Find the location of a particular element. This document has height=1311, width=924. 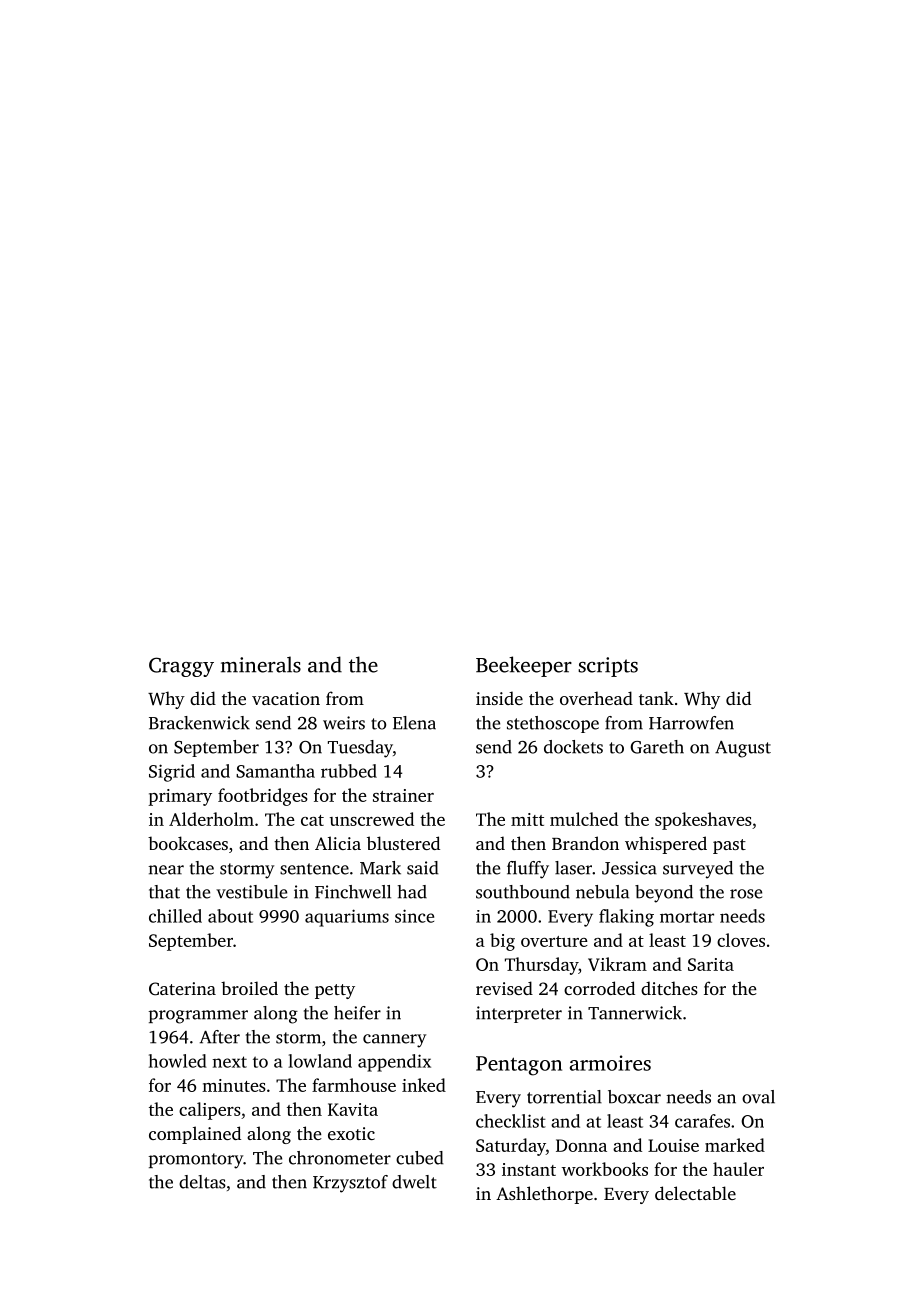

deltas is located at coordinates (202, 1182).
